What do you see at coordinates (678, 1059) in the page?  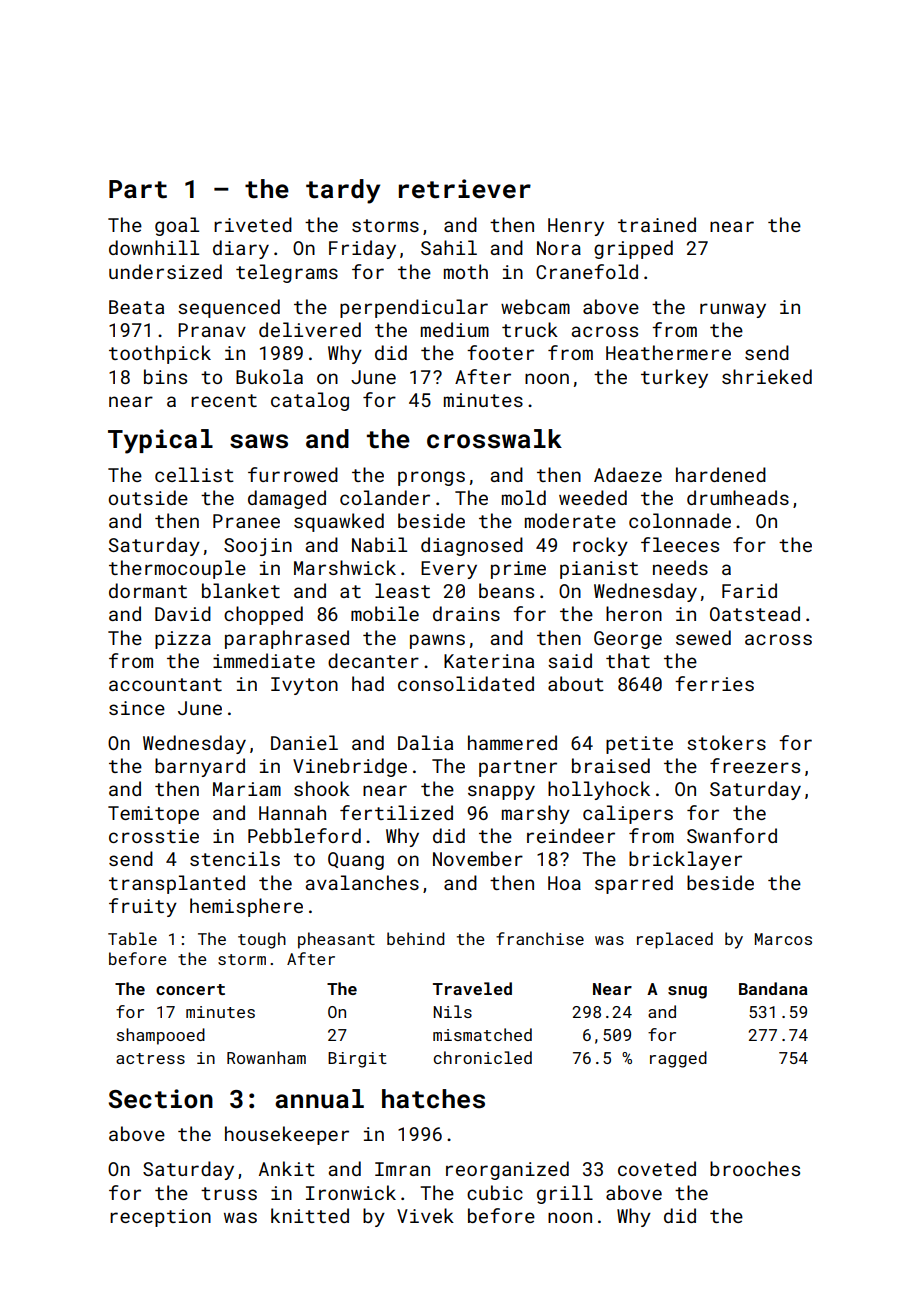 I see `ragged` at bounding box center [678, 1059].
